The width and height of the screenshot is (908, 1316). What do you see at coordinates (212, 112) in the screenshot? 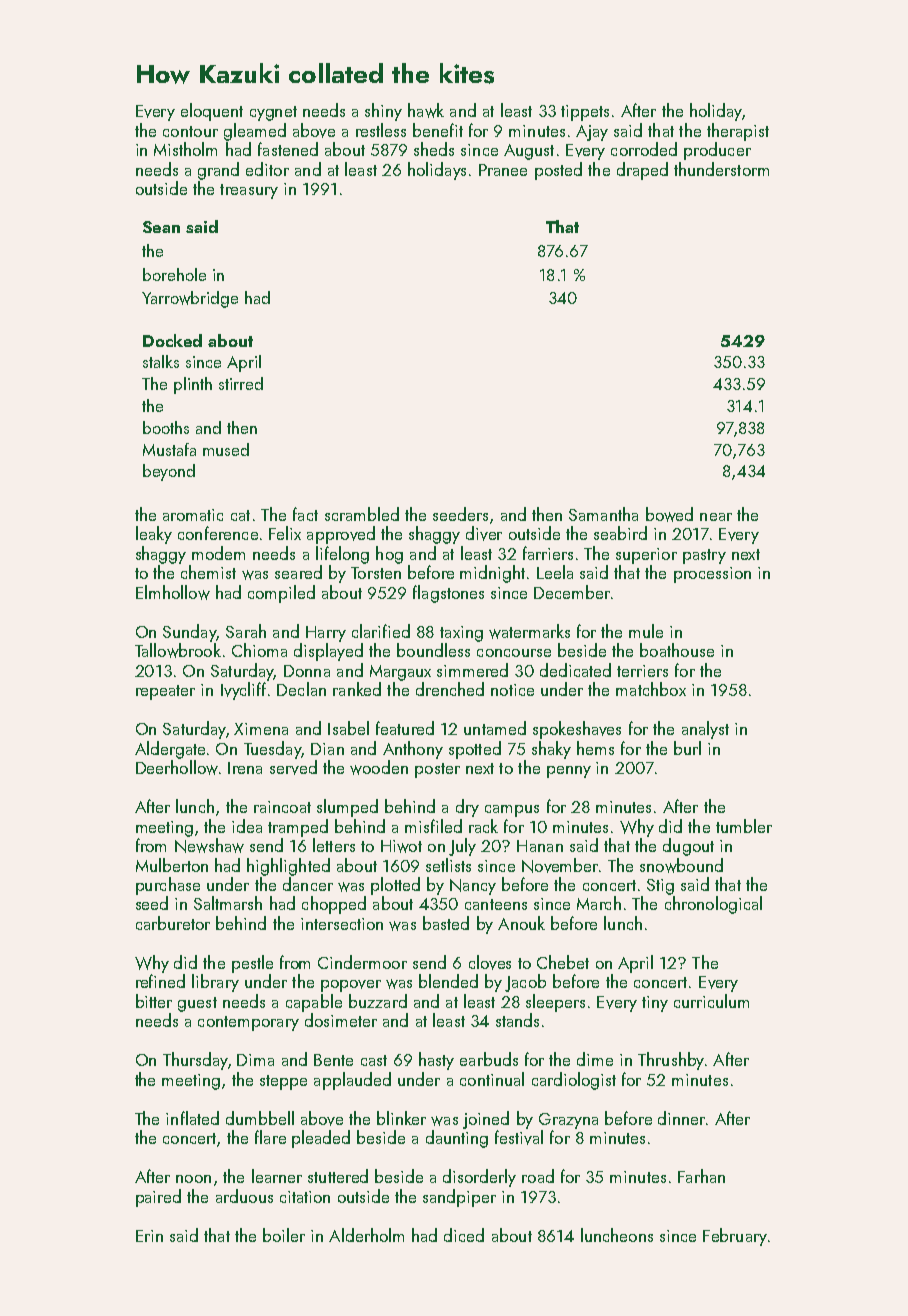
I see `eloquent` at bounding box center [212, 112].
